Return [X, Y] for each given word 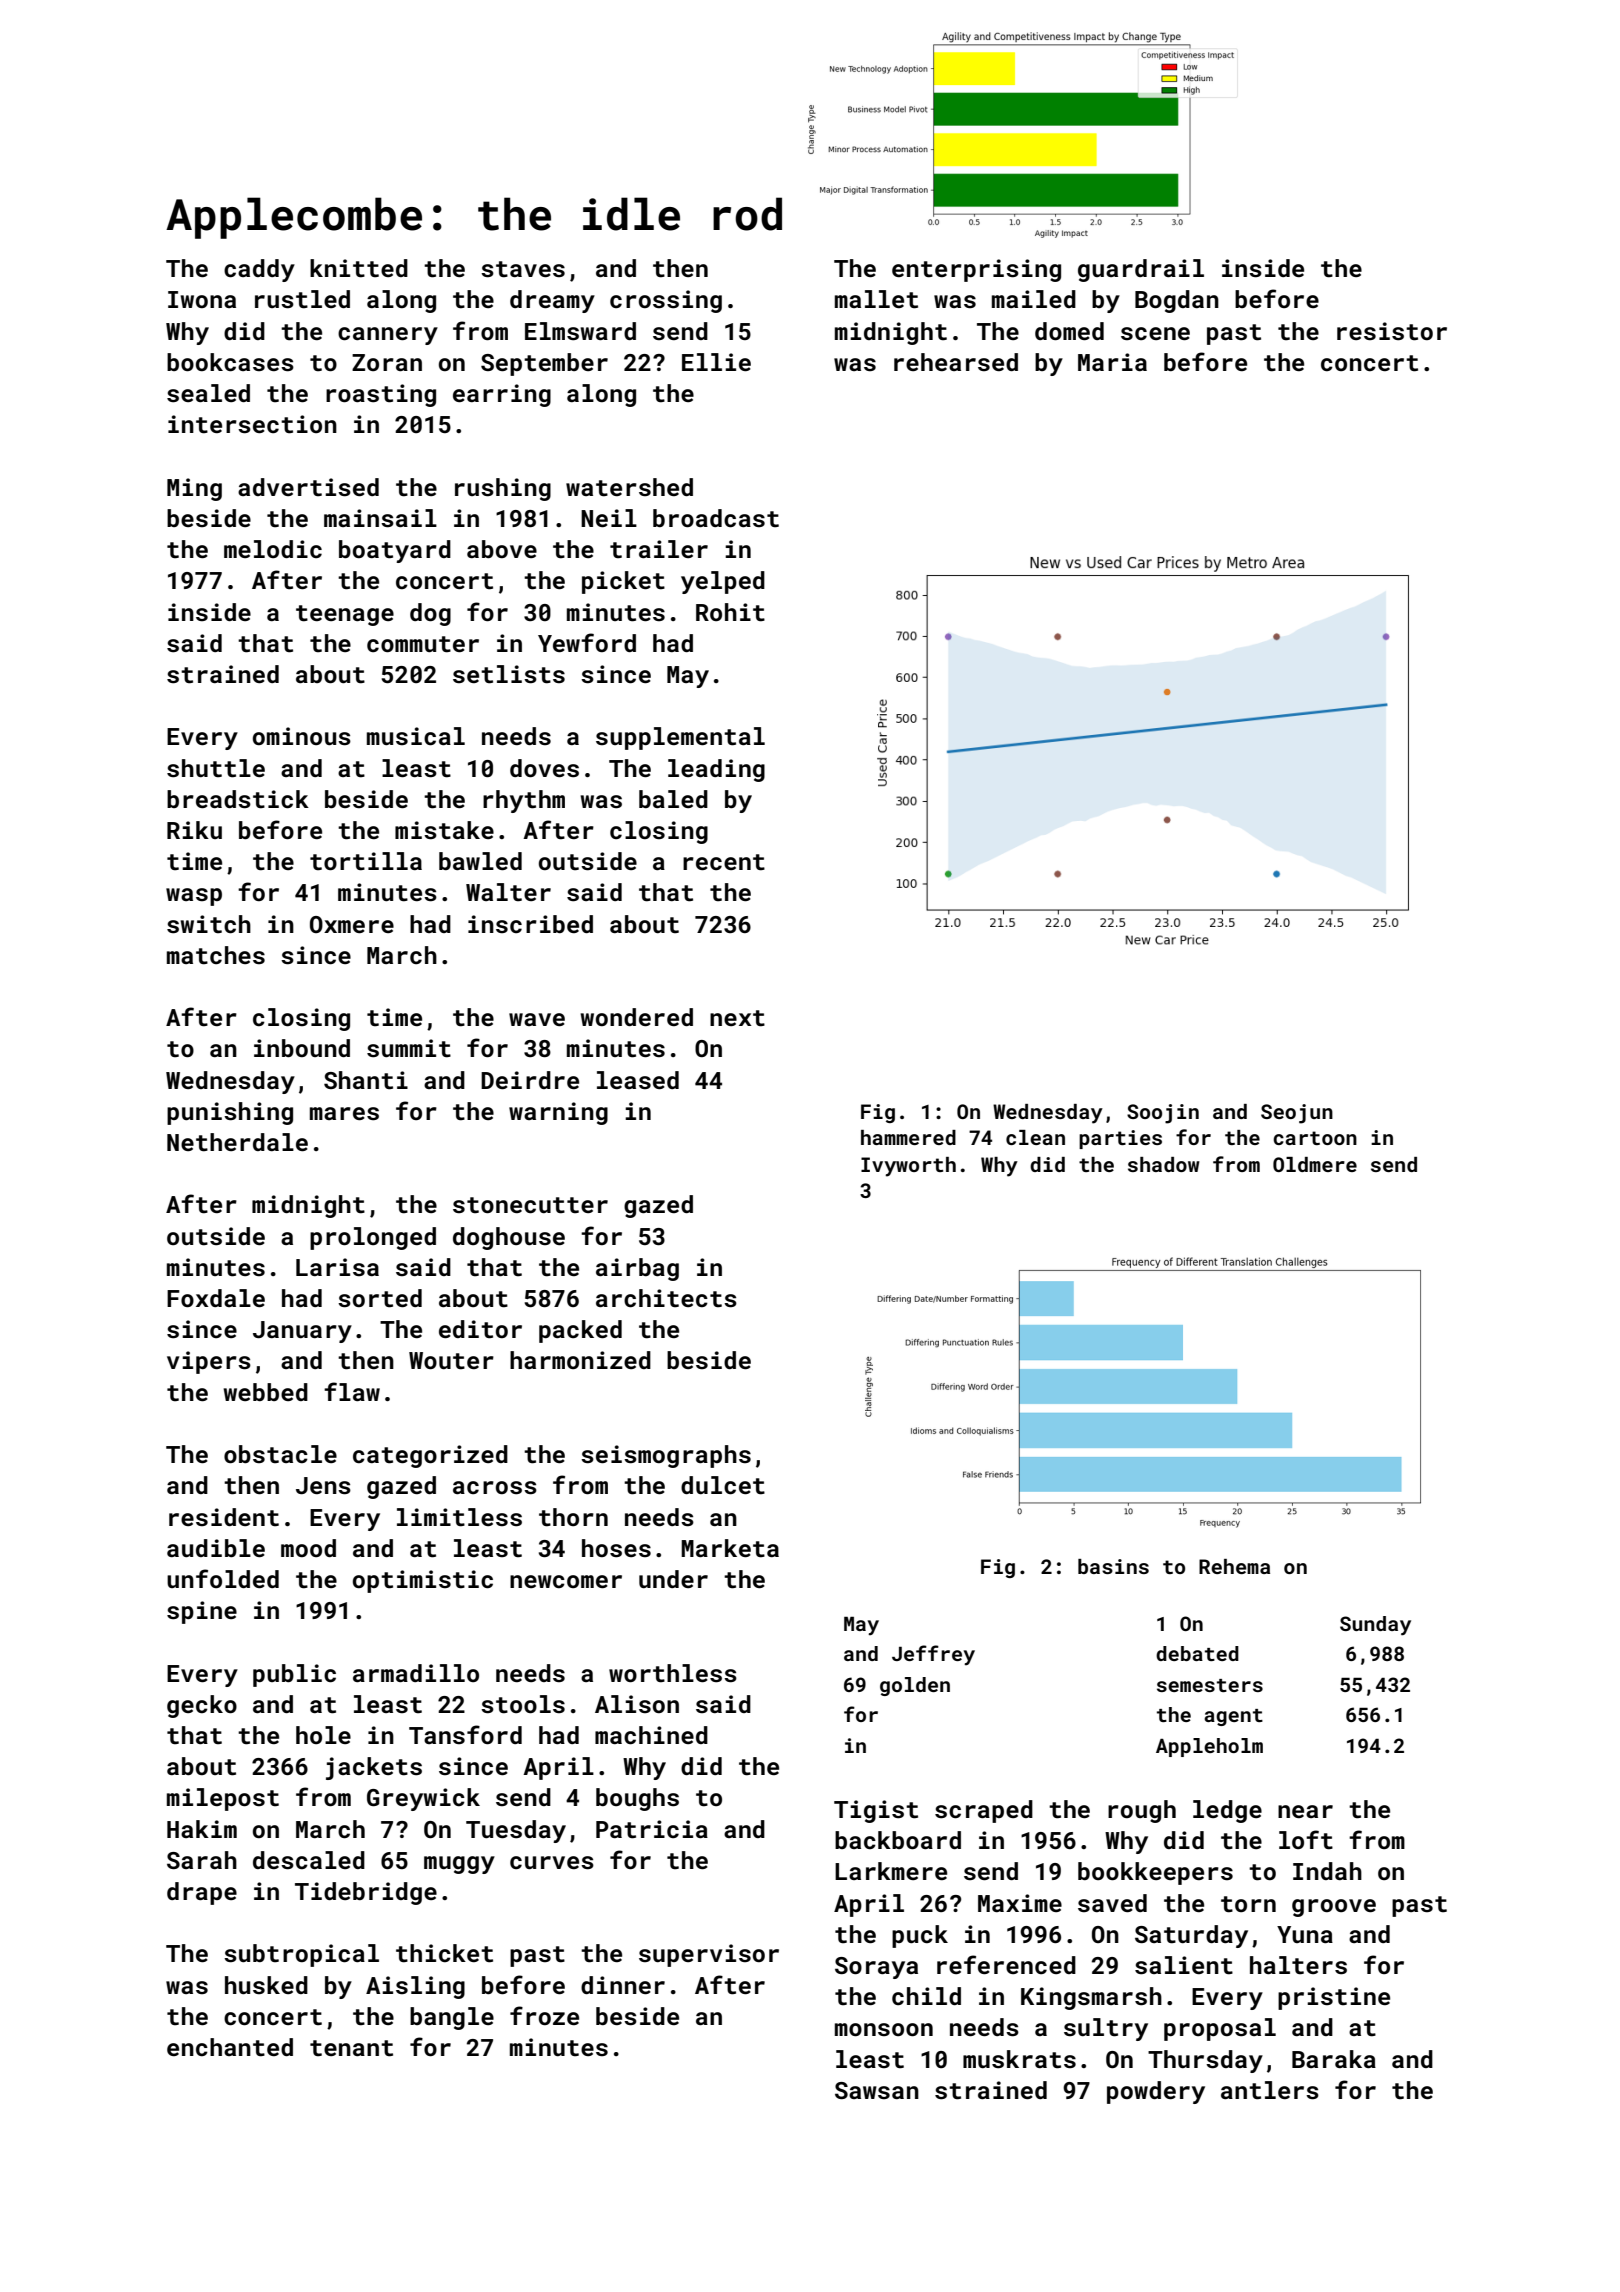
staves [523, 269]
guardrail [1141, 270]
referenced [1006, 1964]
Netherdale [237, 1142]
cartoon [1315, 1138]
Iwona [202, 299]
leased [638, 1080]
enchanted [230, 2047]
